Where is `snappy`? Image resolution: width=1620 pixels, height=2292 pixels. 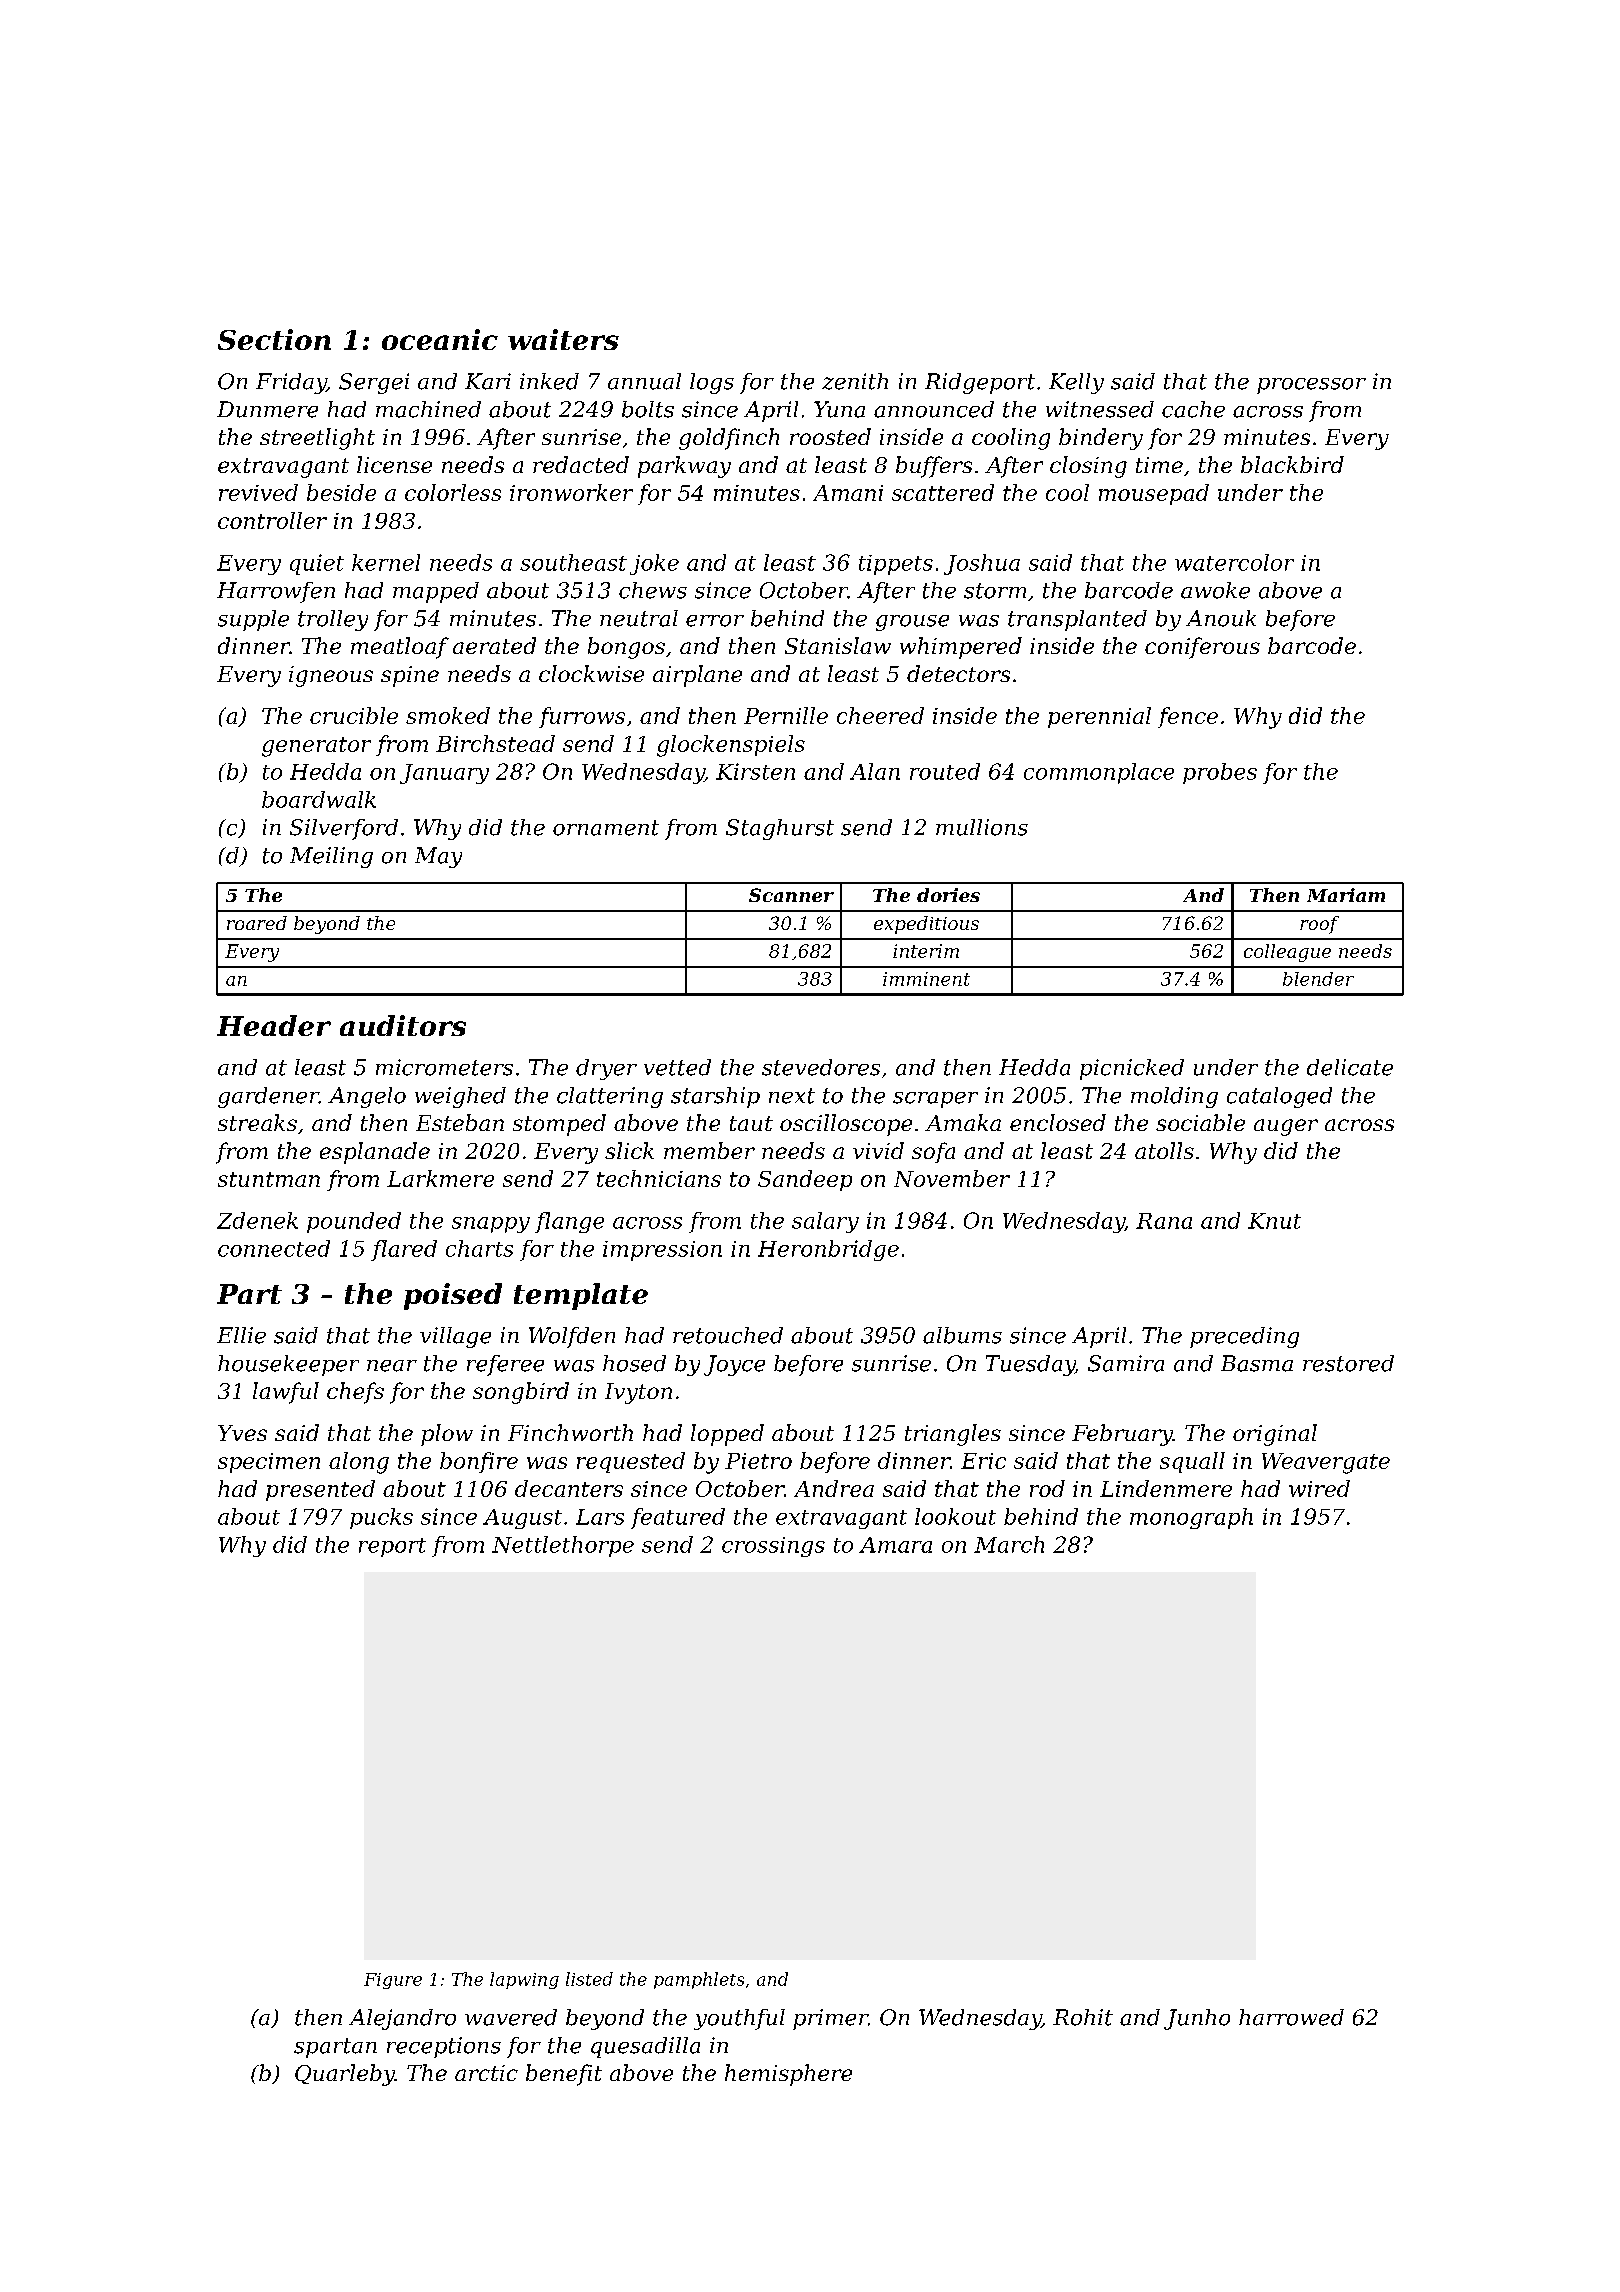
snappy is located at coordinates (491, 1225).
